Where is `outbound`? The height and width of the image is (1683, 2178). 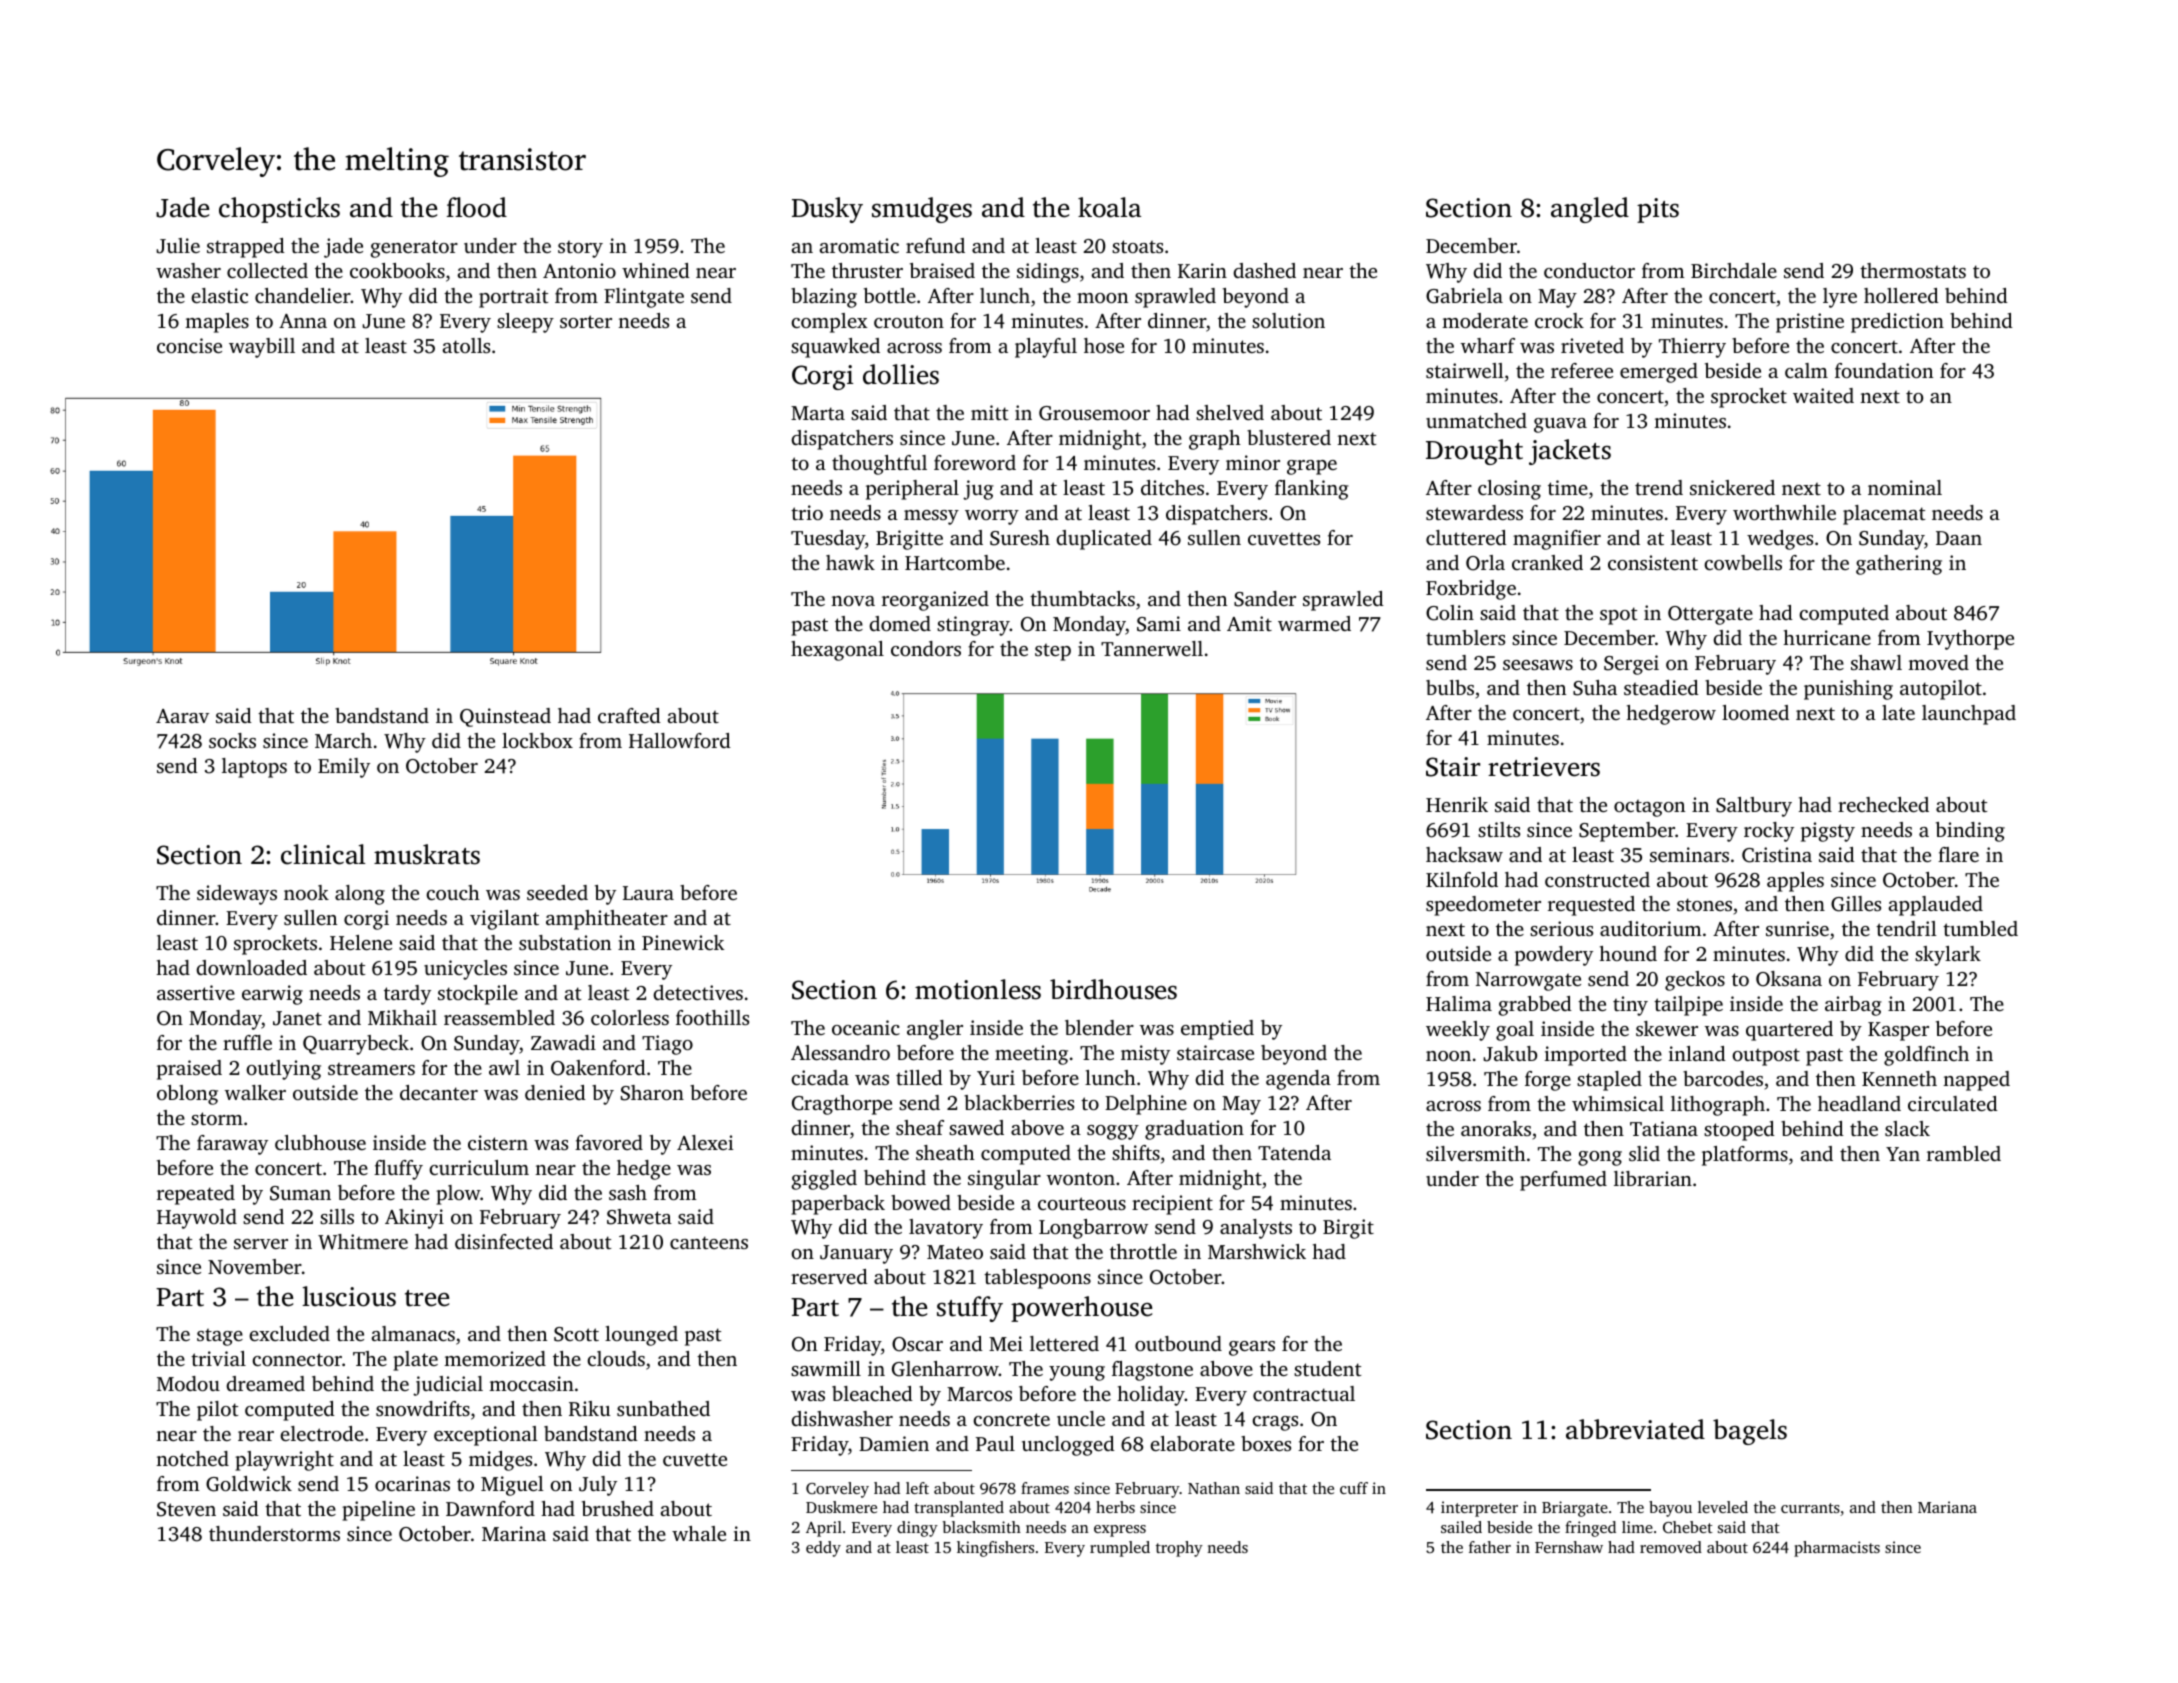 outbound is located at coordinates (1178, 1343).
